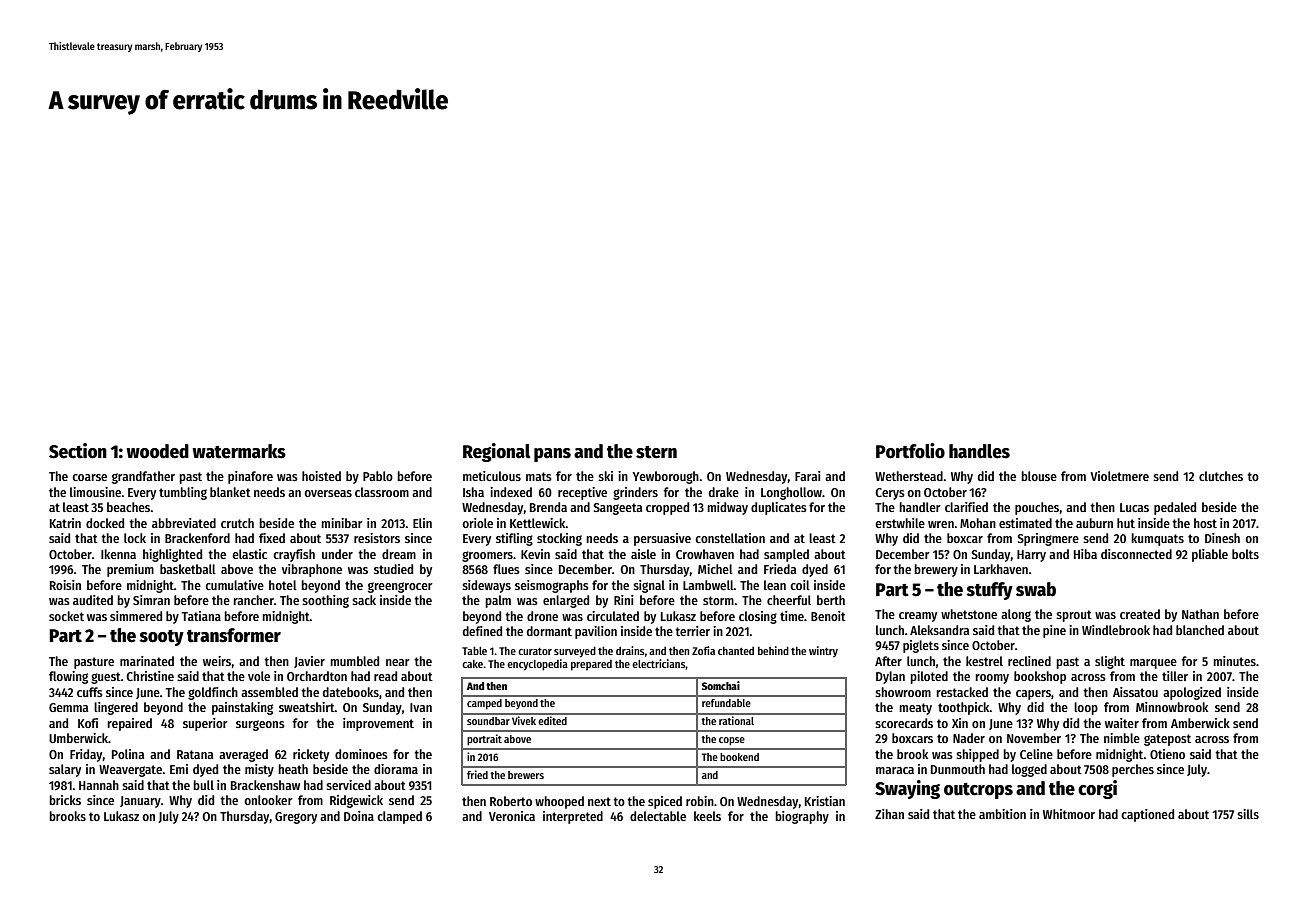 The height and width of the screenshot is (924, 1308). What do you see at coordinates (1039, 476) in the screenshot?
I see `blouse` at bounding box center [1039, 476].
